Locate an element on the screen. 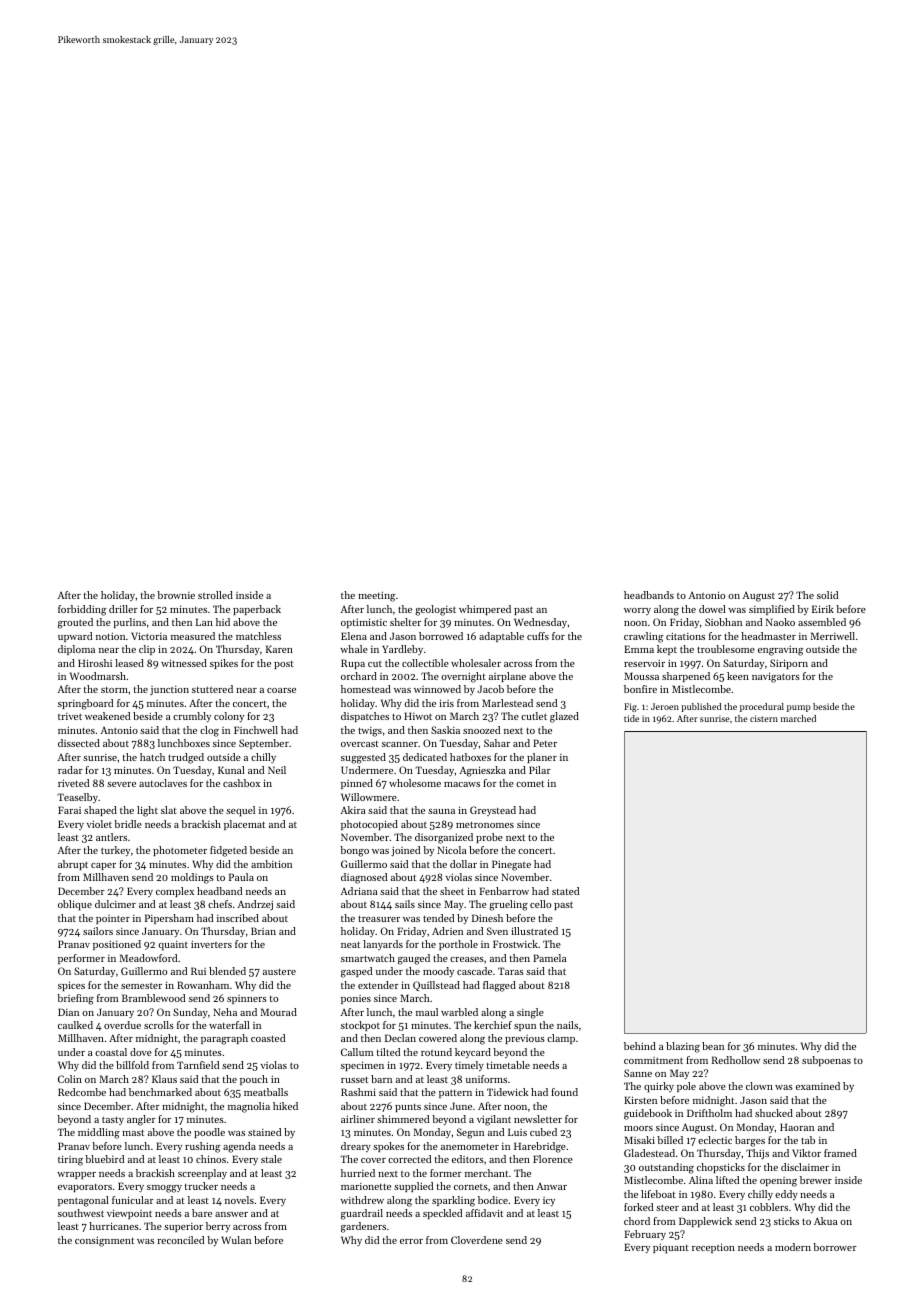 Image resolution: width=924 pixels, height=1308 pixels. pump is located at coordinates (799, 708).
